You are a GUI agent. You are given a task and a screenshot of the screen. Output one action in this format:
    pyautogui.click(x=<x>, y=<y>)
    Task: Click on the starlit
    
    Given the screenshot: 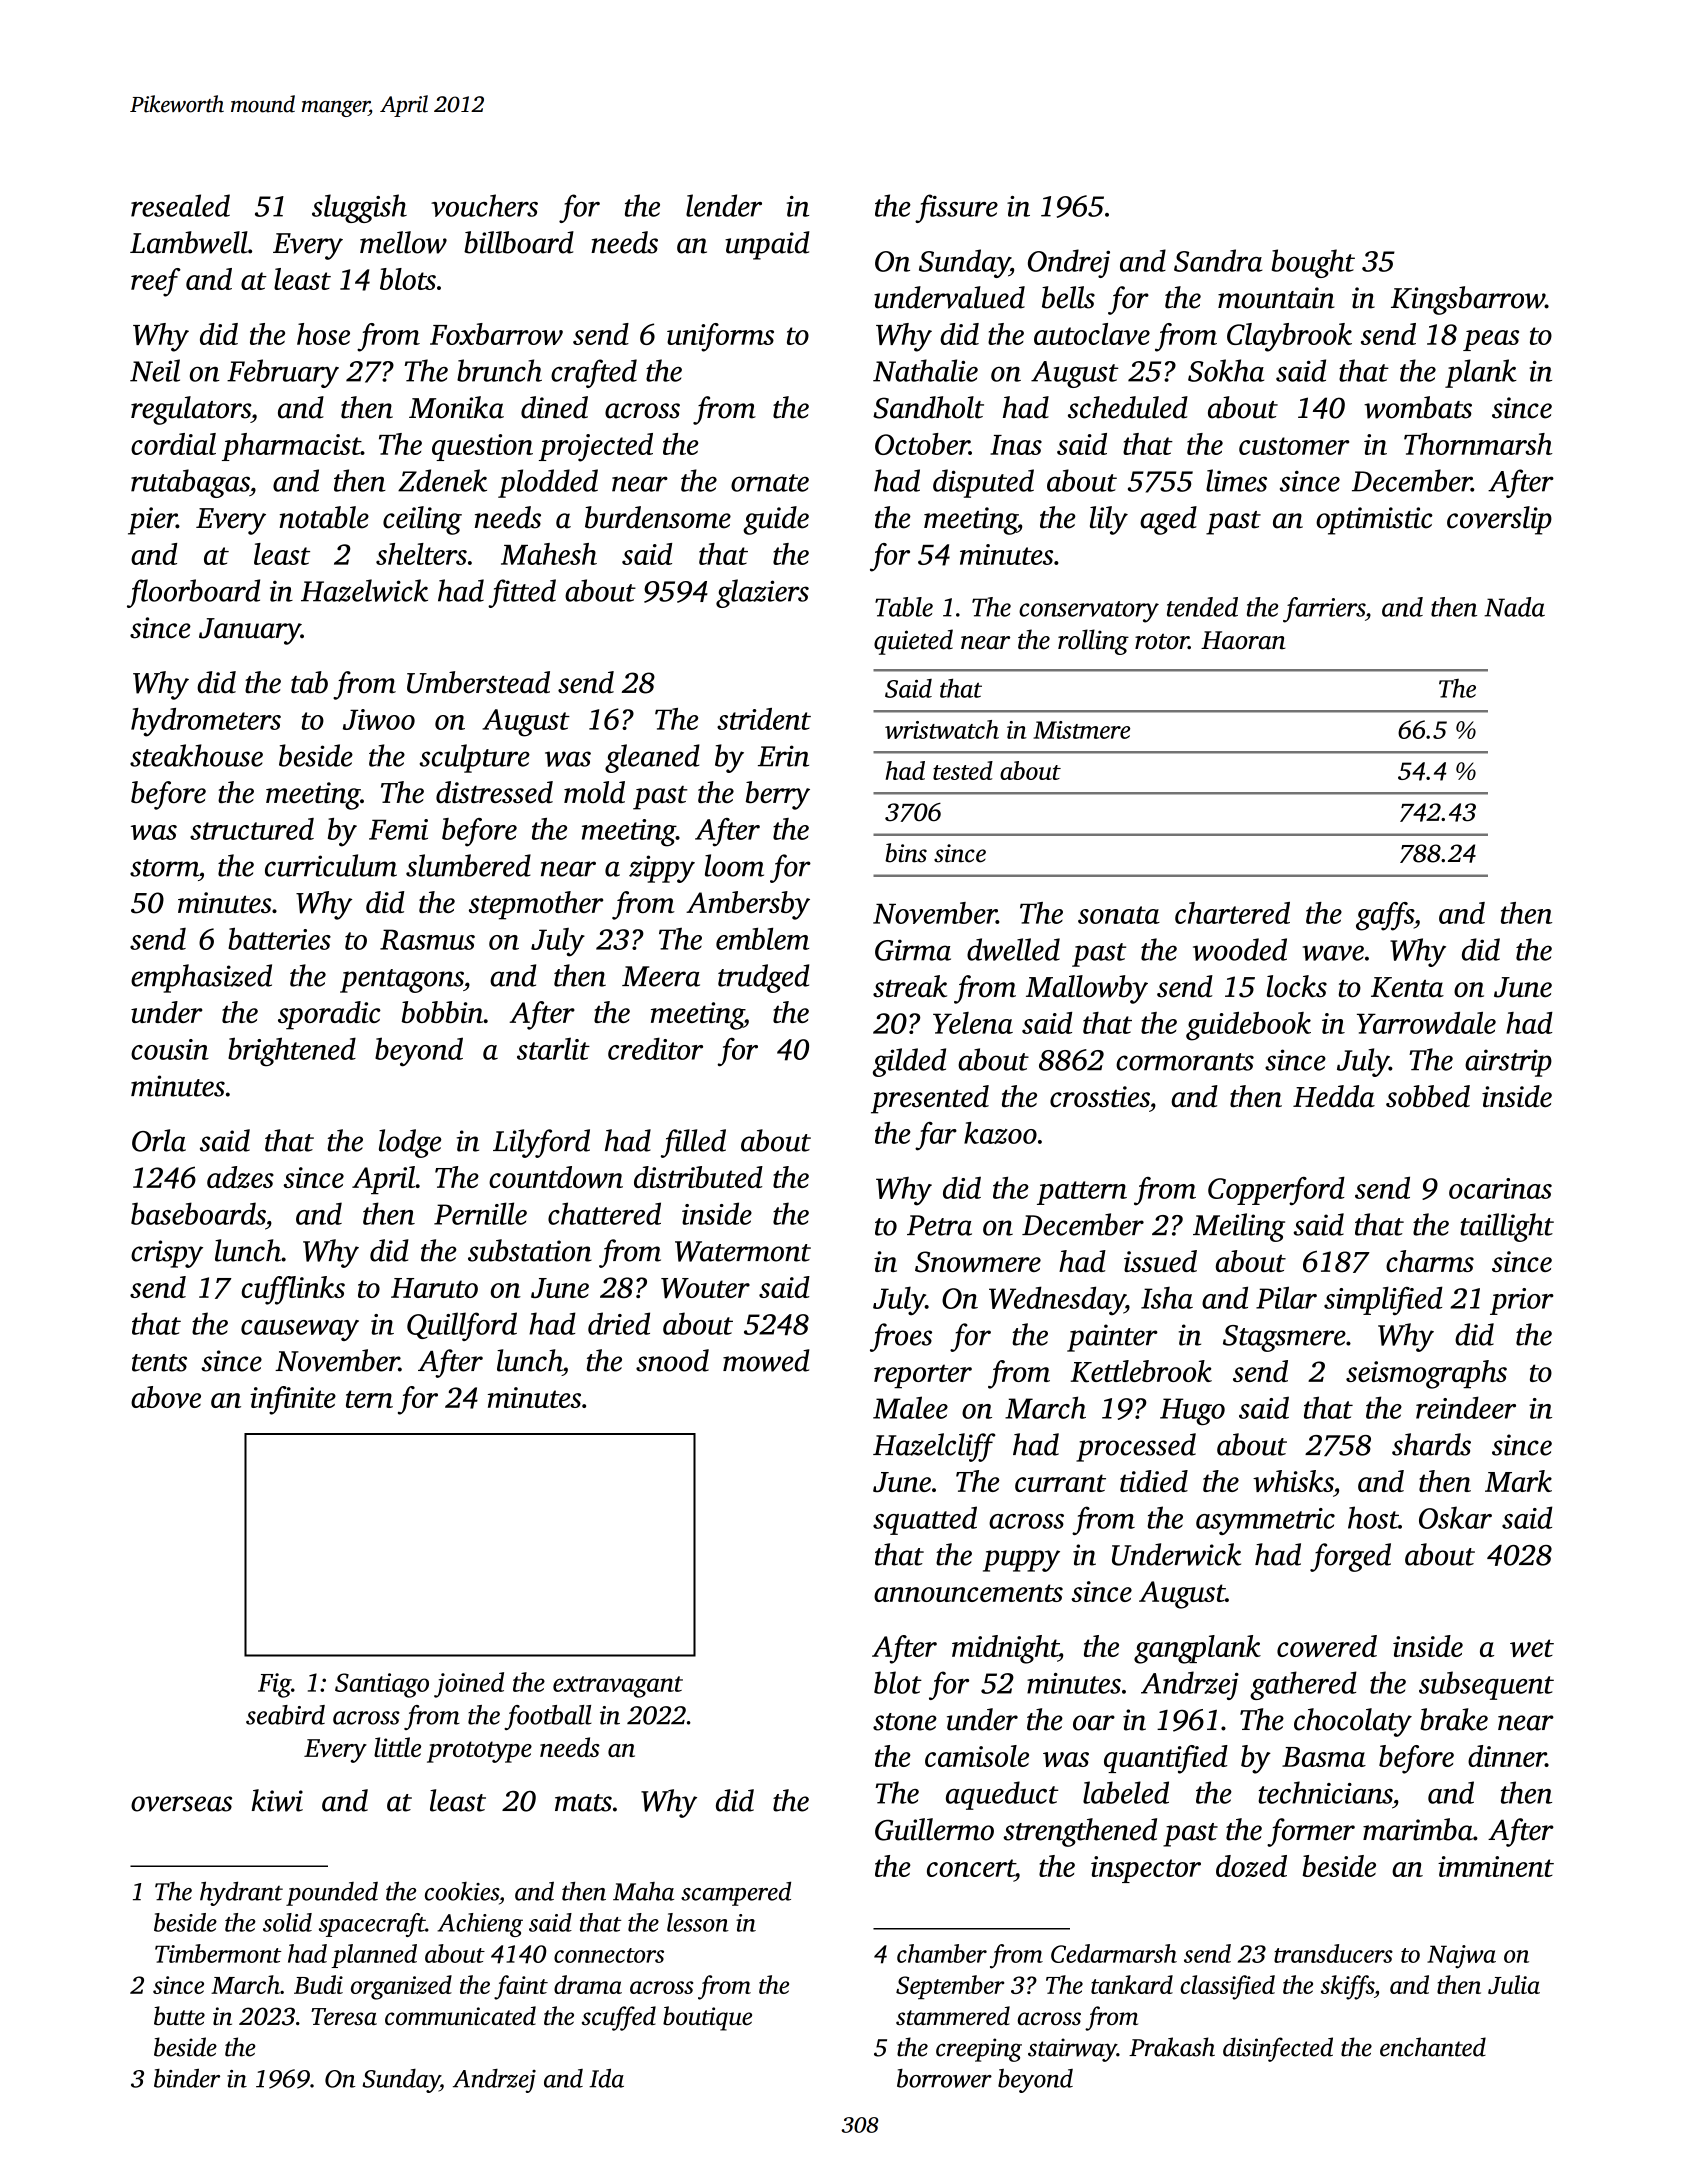 What is the action you would take?
    pyautogui.click(x=553, y=1048)
